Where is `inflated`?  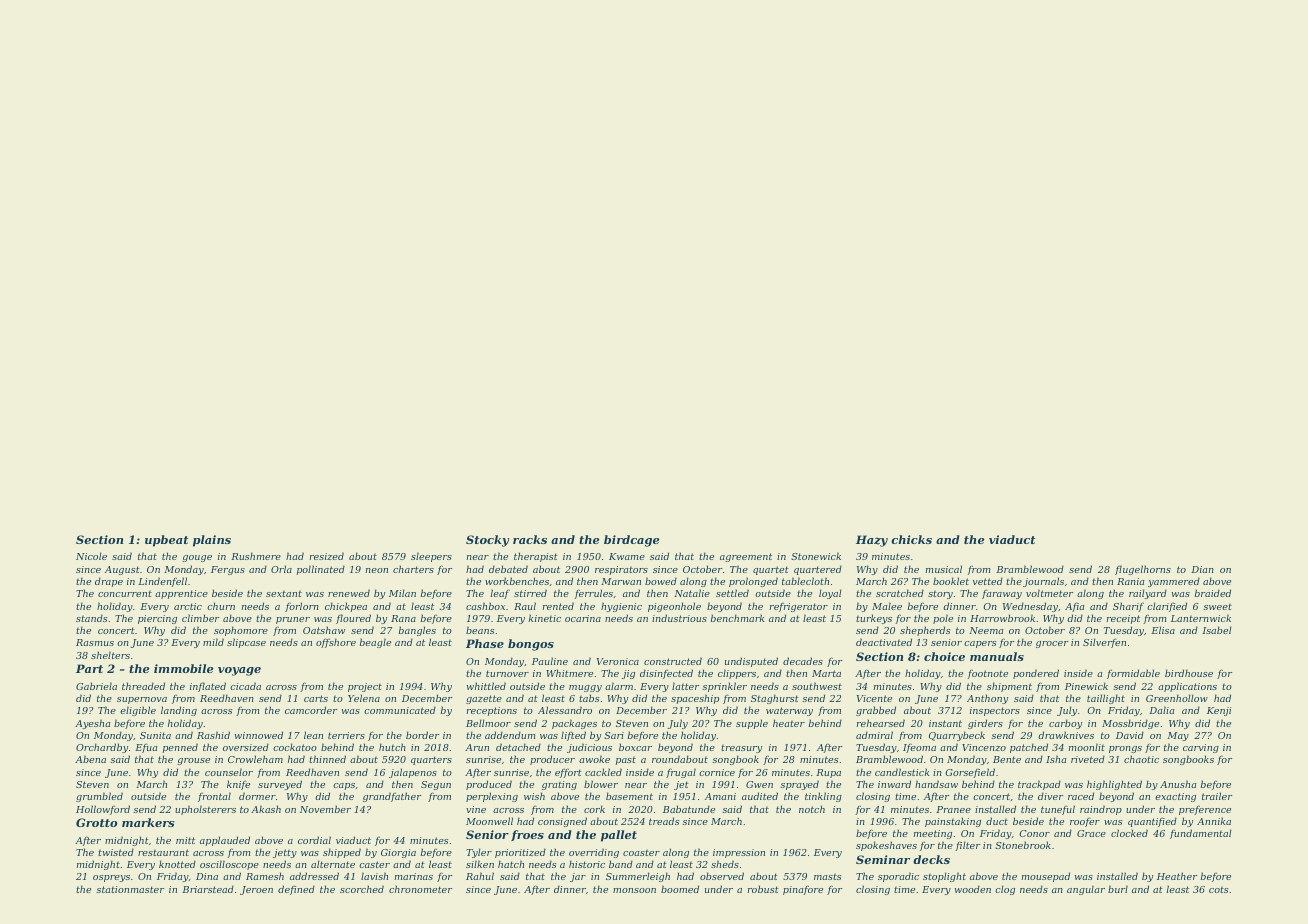 inflated is located at coordinates (208, 687).
